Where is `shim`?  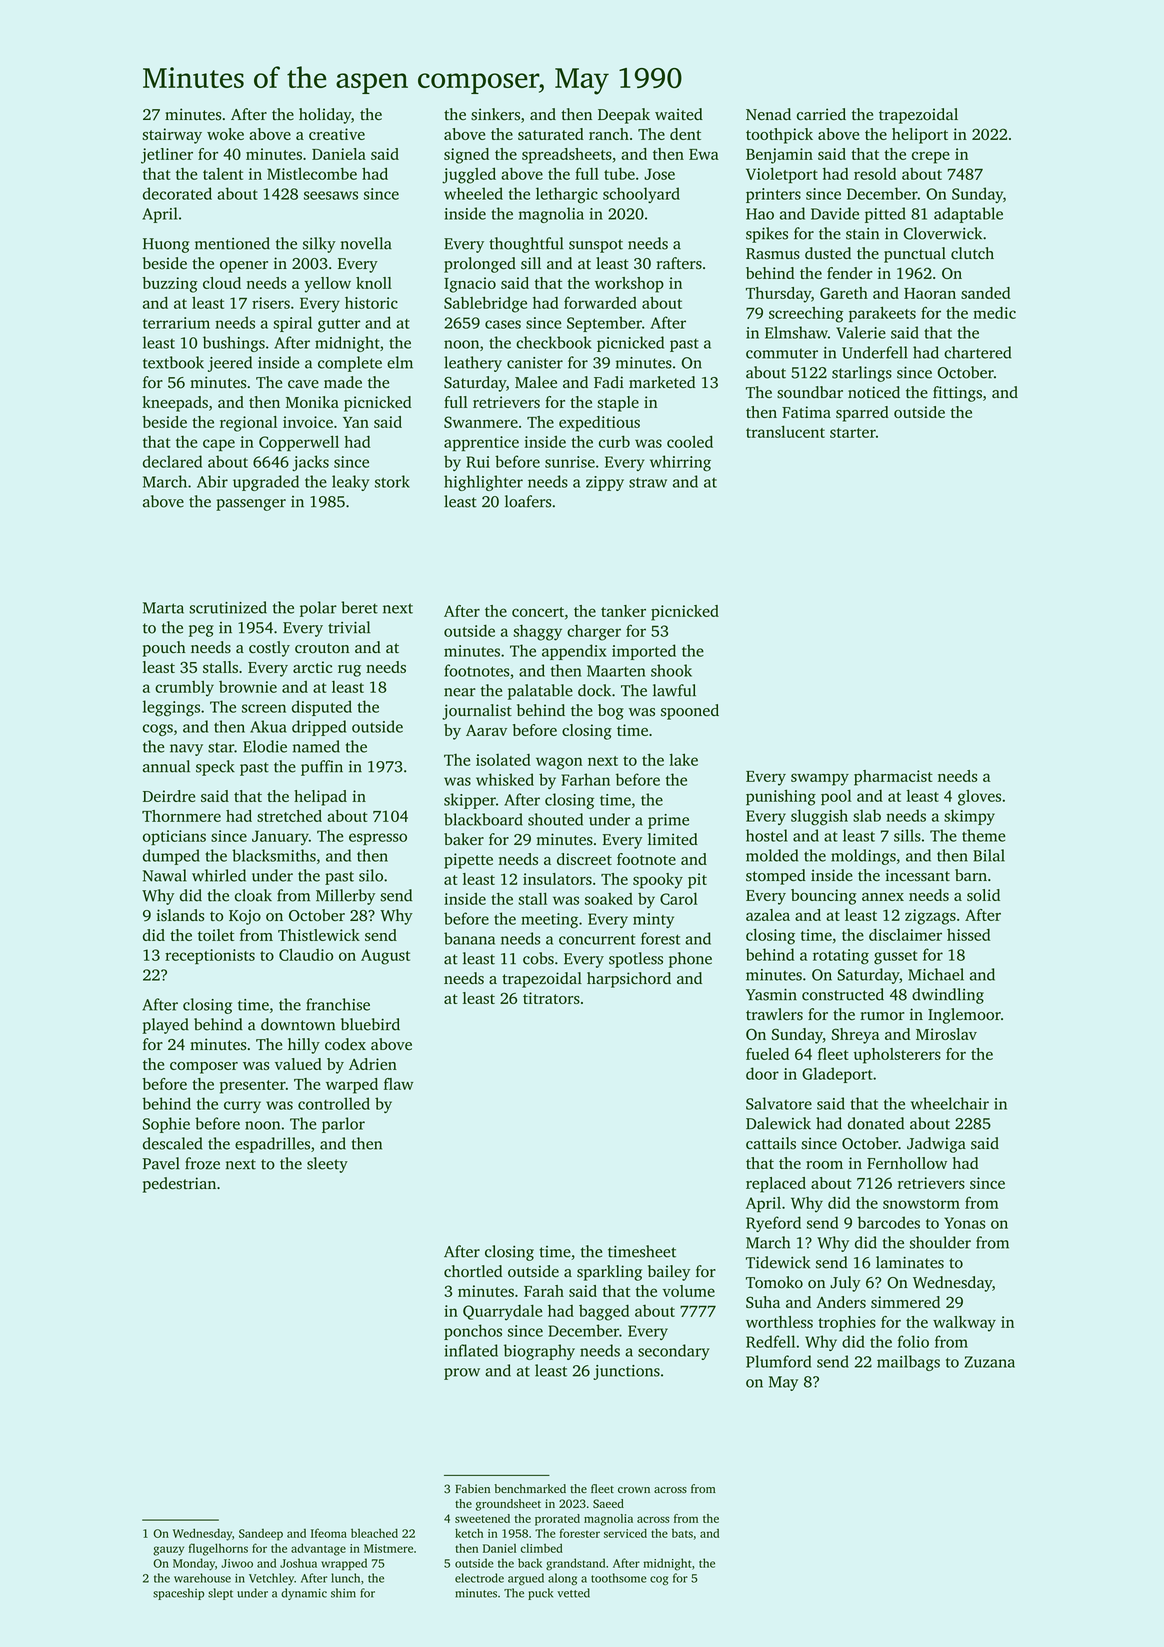
shim is located at coordinates (343, 1593).
